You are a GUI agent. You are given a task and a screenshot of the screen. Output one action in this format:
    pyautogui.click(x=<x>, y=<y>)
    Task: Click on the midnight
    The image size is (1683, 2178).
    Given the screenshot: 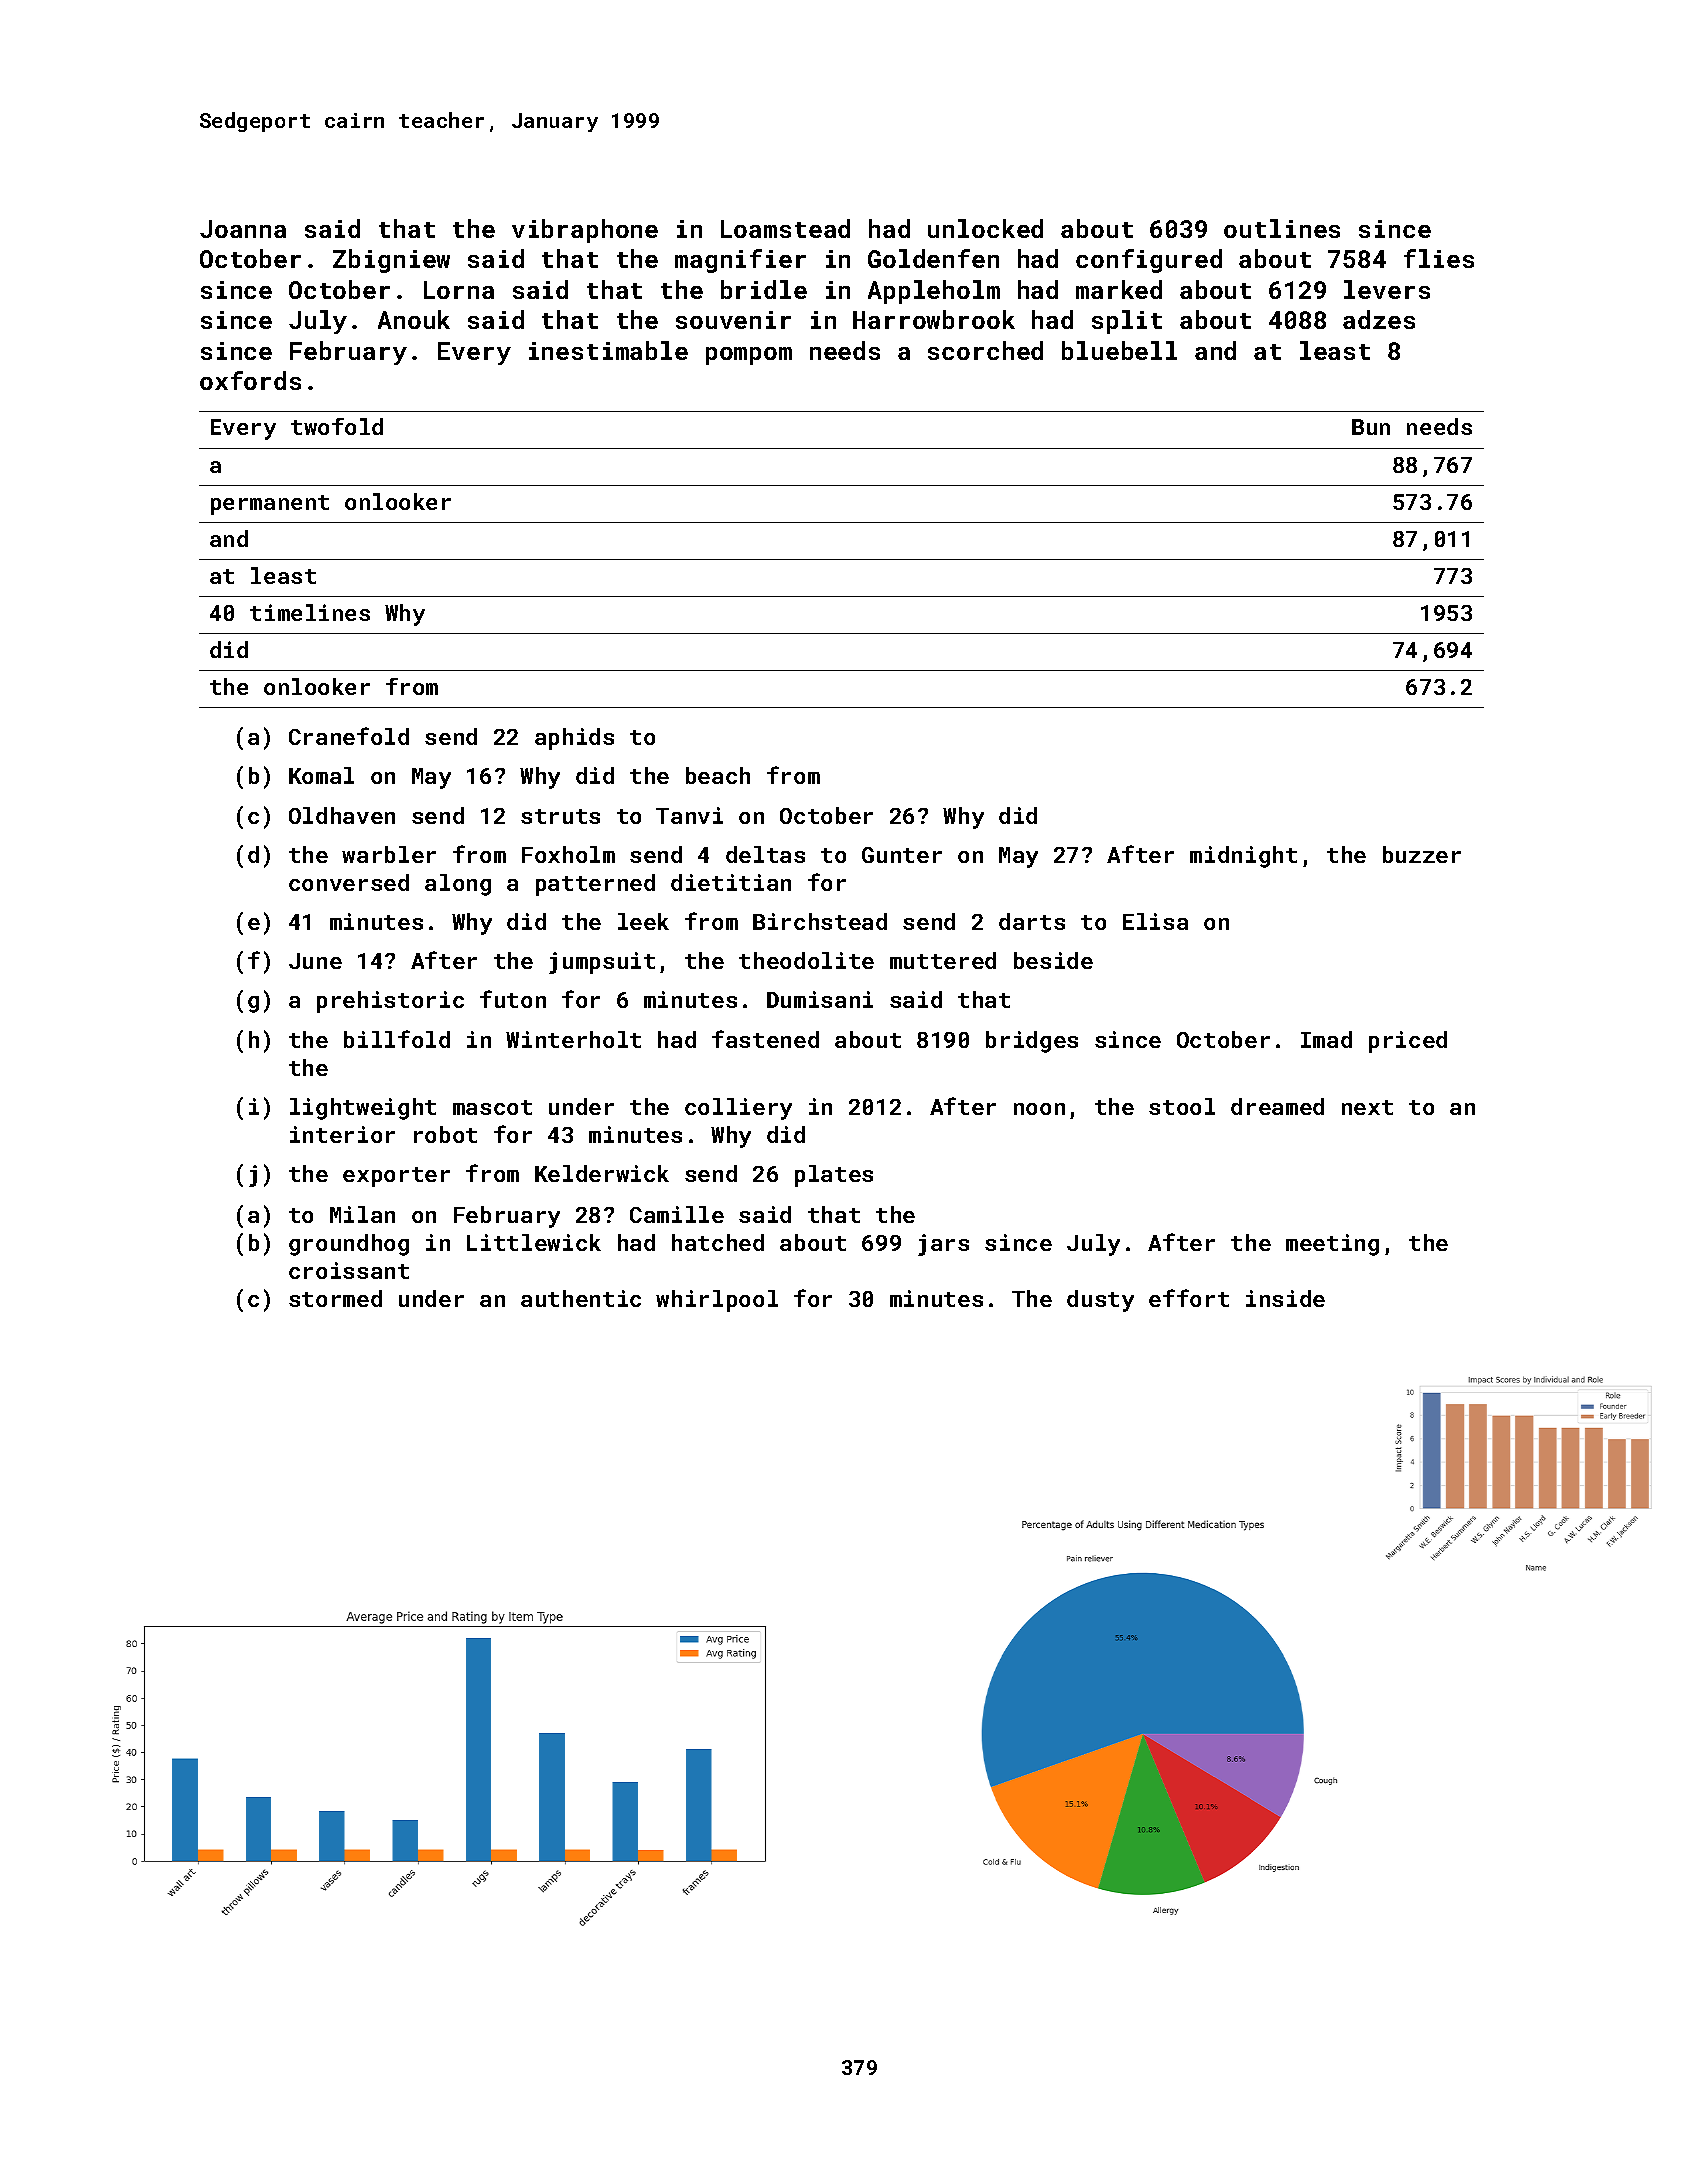 What is the action you would take?
    pyautogui.click(x=1243, y=857)
